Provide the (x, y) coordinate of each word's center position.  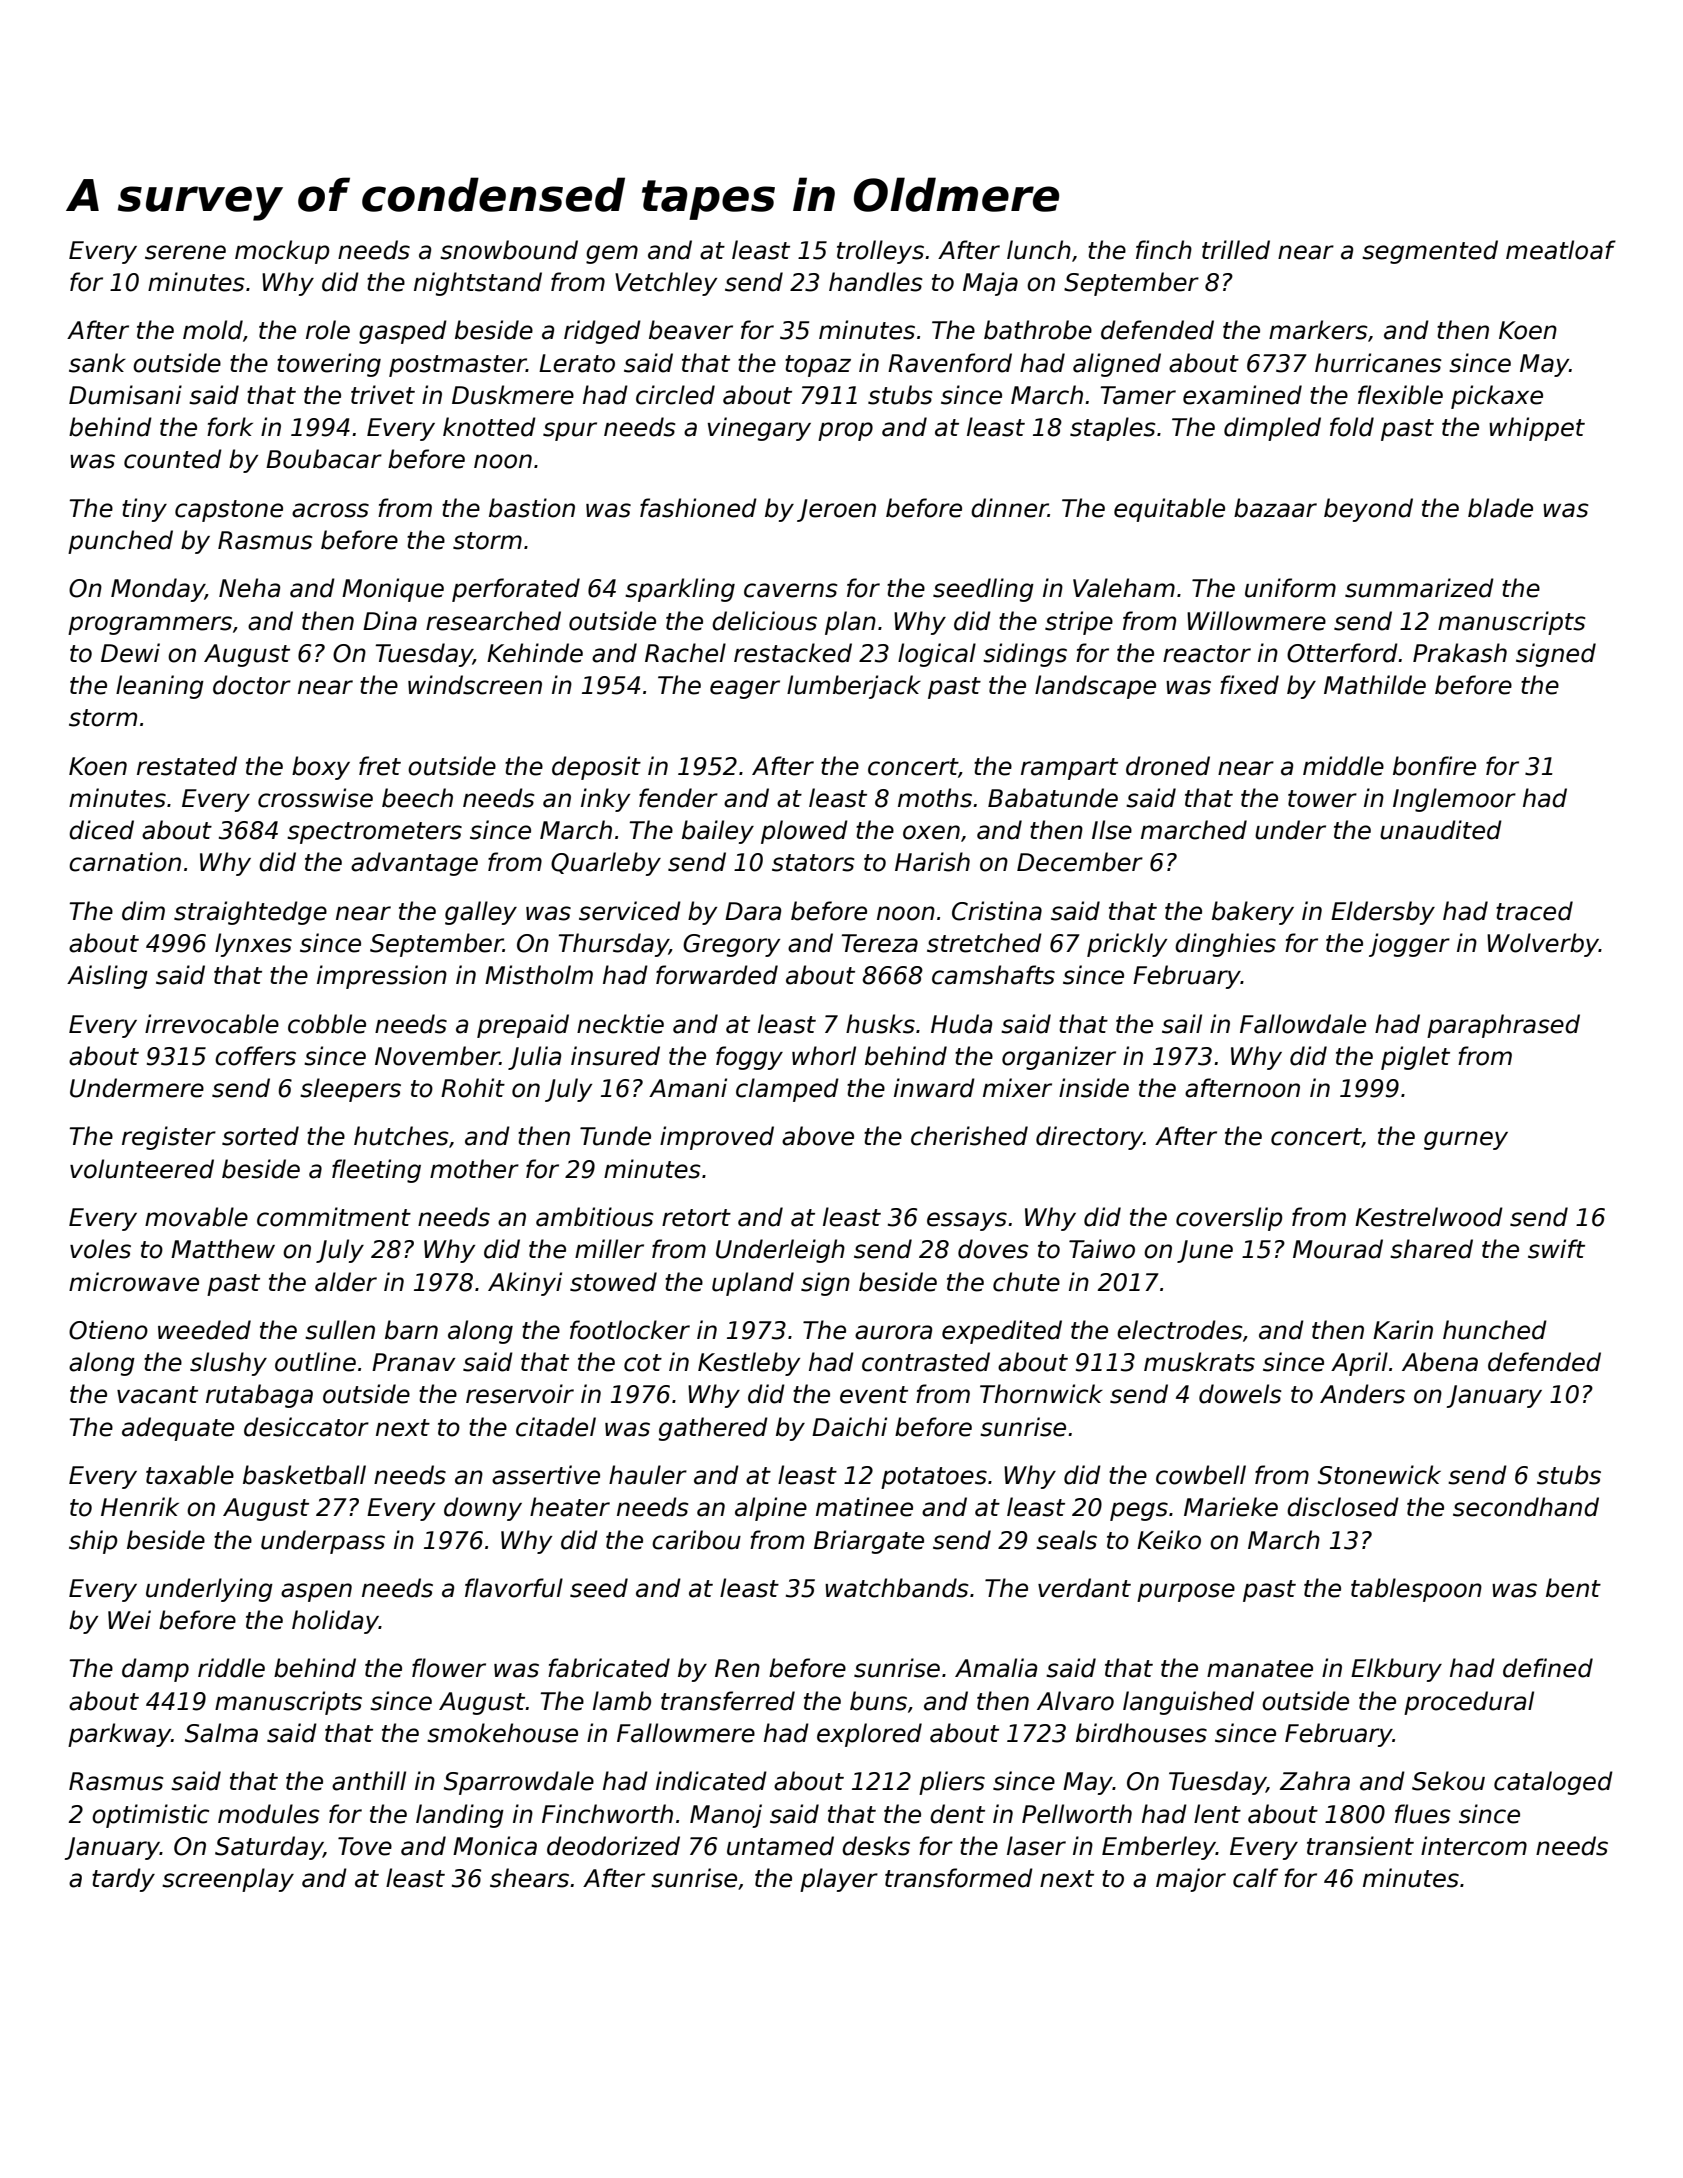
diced (101, 830)
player (839, 1880)
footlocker (630, 1330)
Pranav (414, 1362)
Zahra (1315, 1781)
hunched (1495, 1330)
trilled (1236, 250)
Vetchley (666, 284)
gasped (403, 332)
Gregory (731, 945)
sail (1182, 1024)
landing (460, 1816)
